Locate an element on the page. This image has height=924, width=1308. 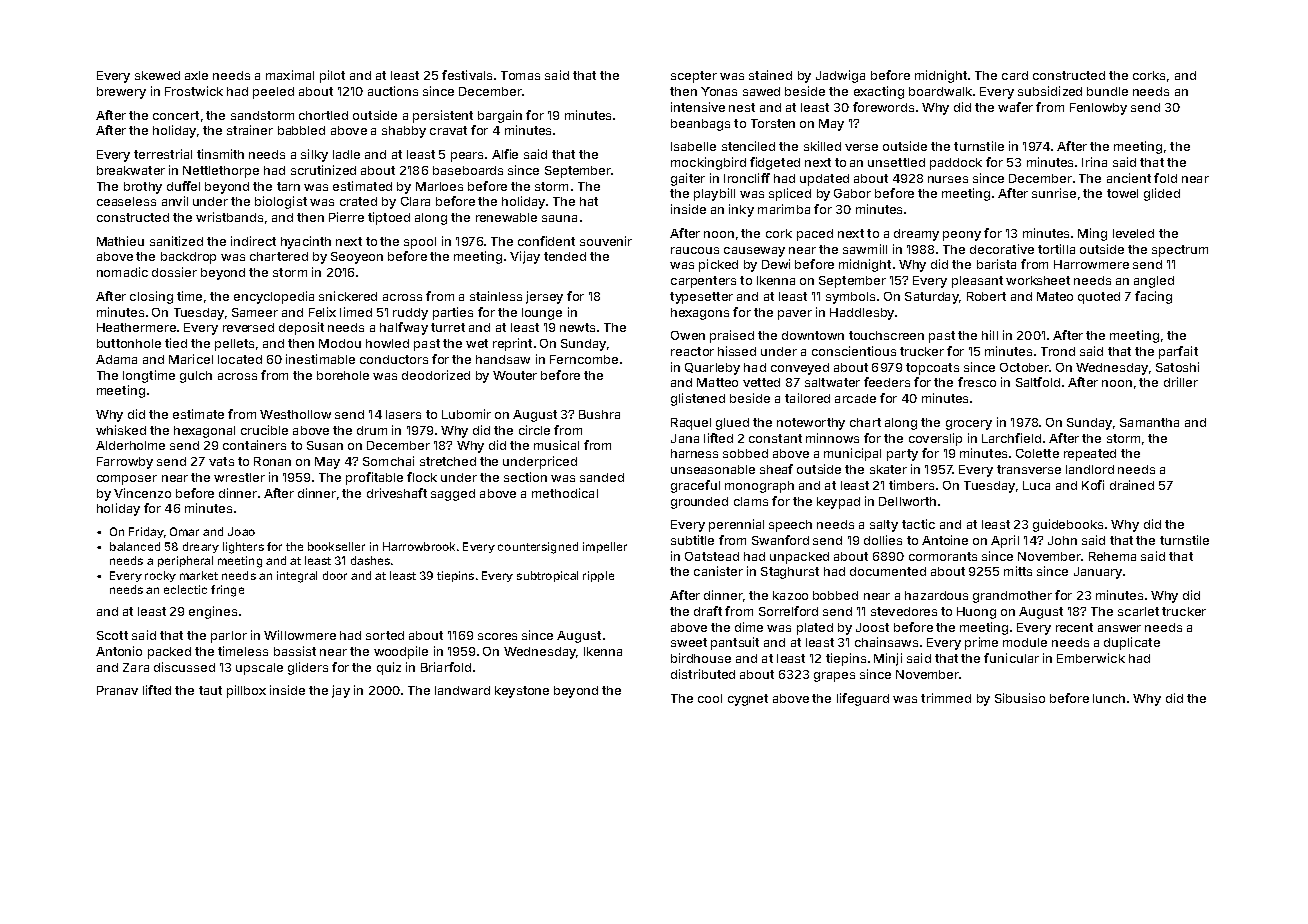
backdrop is located at coordinates (188, 258).
